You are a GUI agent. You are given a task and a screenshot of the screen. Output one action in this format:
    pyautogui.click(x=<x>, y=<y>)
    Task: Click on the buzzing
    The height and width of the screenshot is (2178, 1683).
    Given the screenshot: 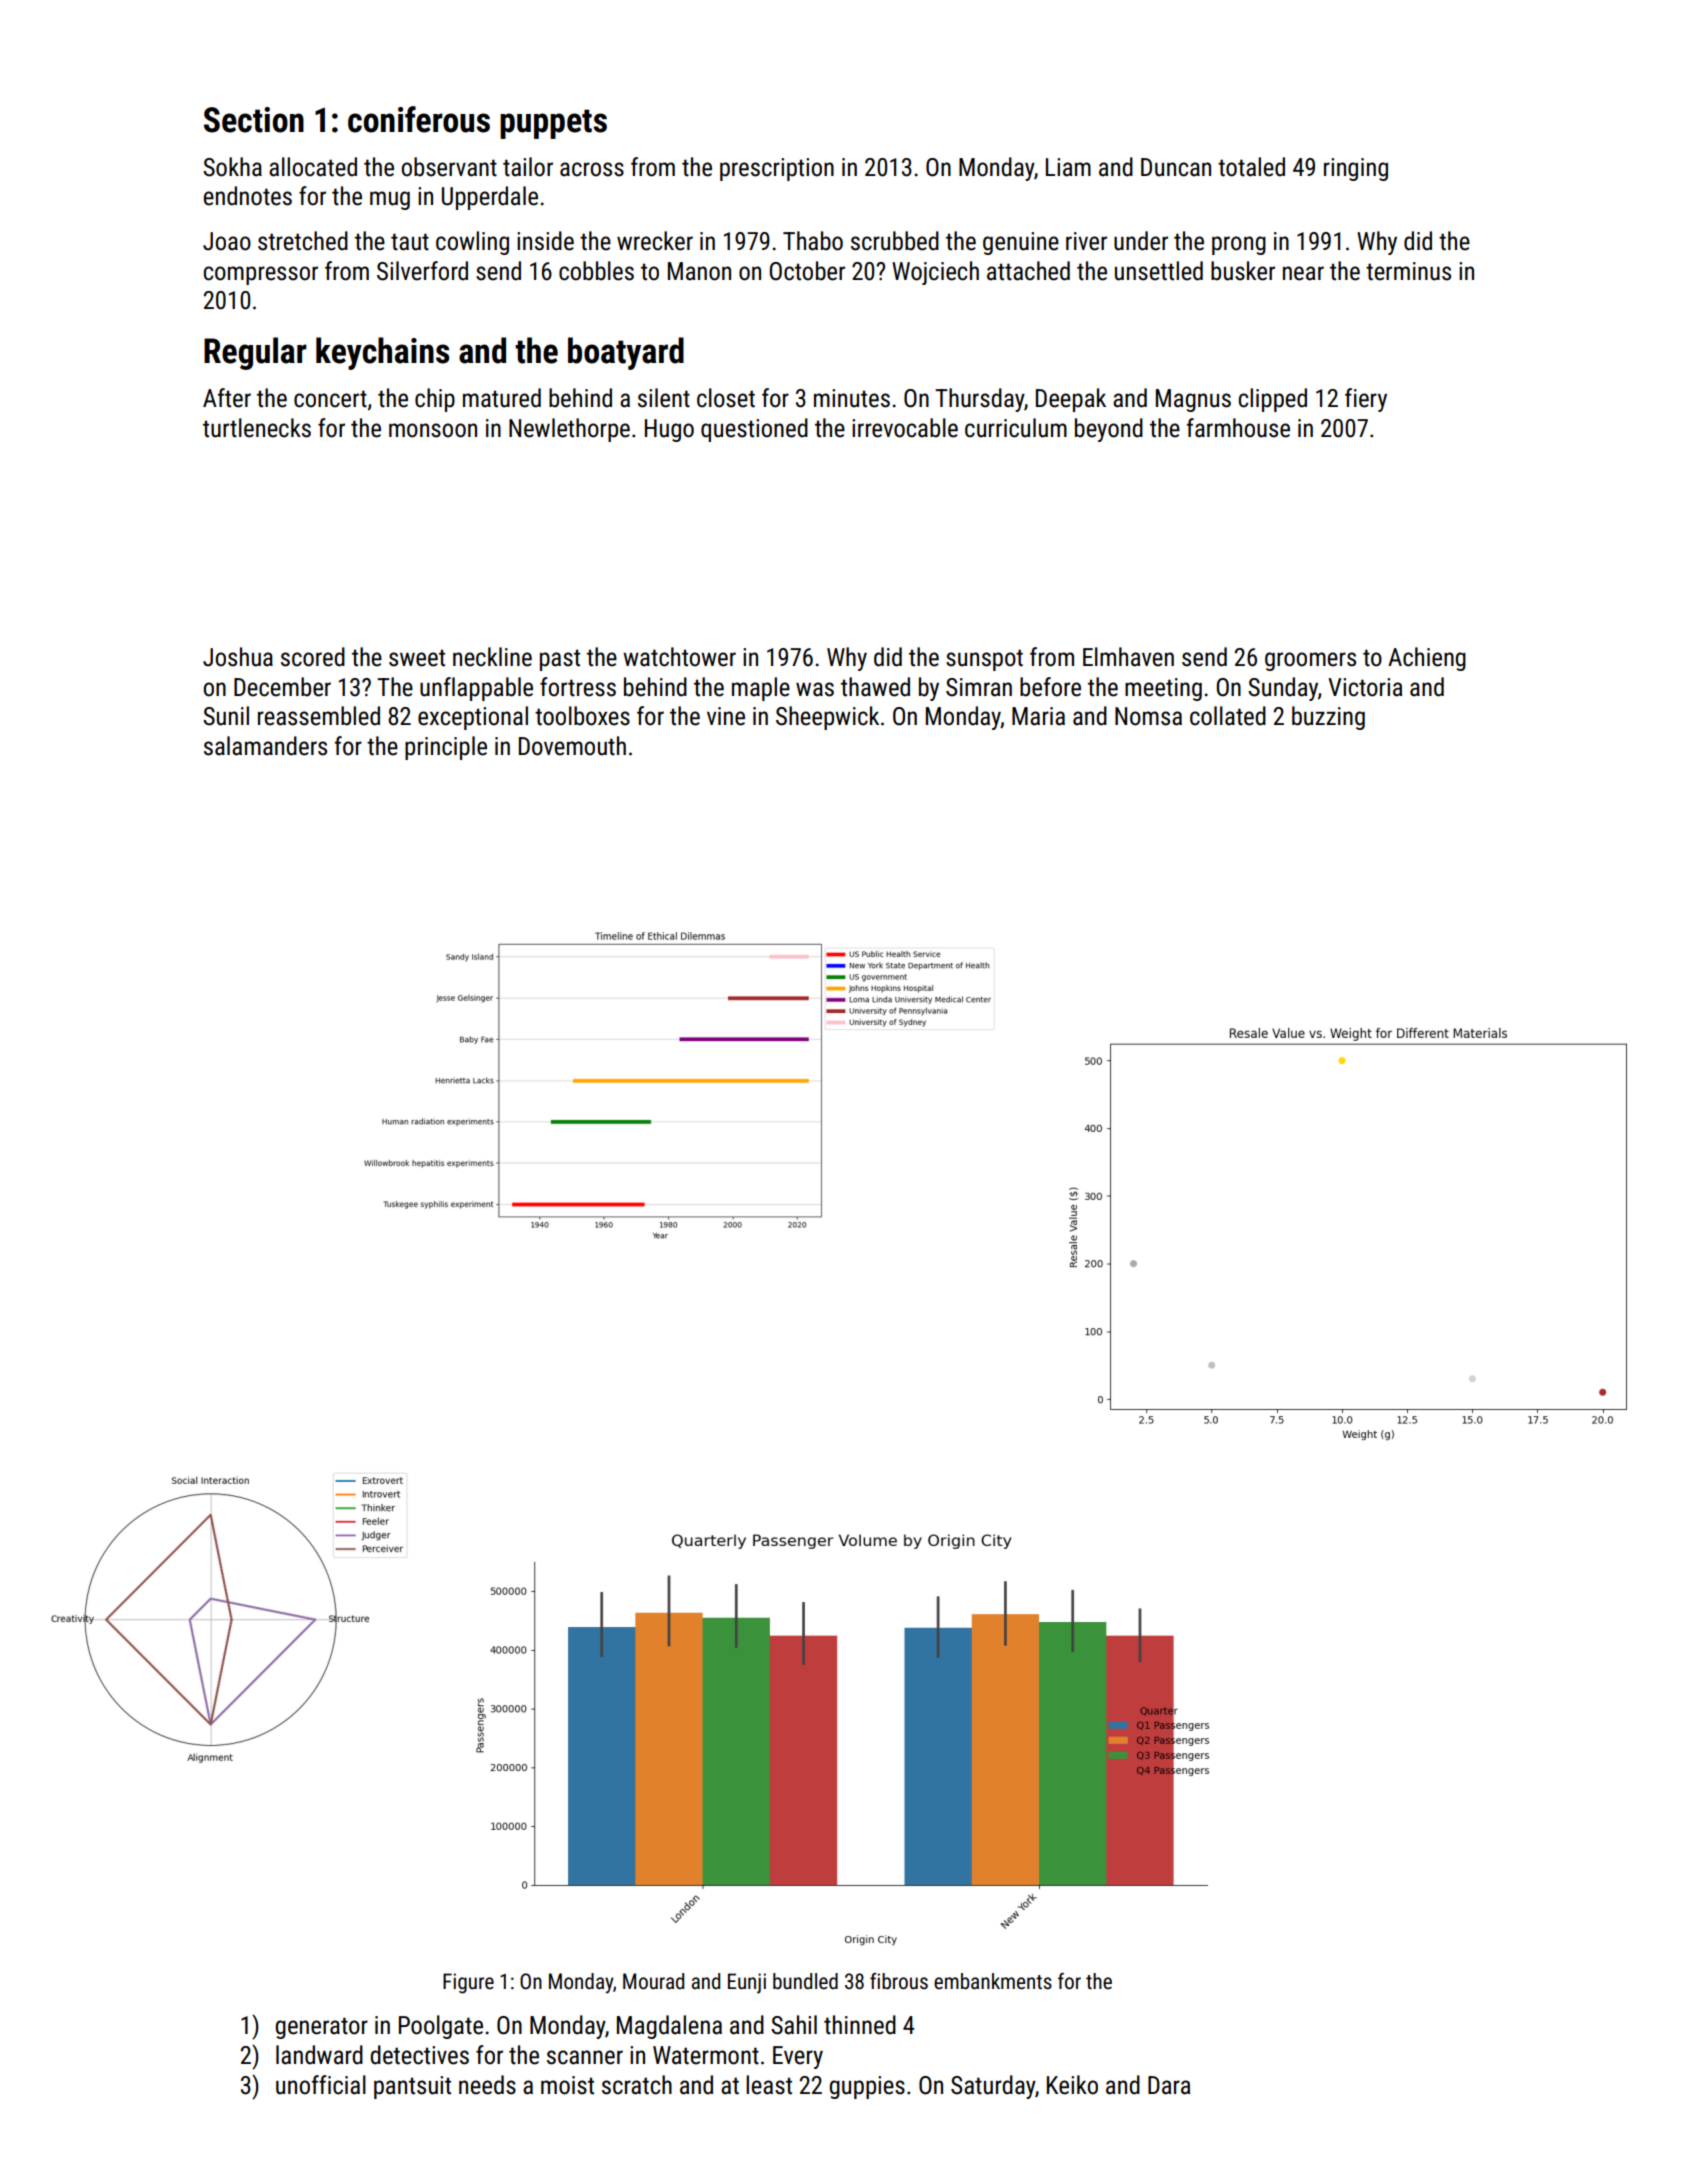 What is the action you would take?
    pyautogui.click(x=1328, y=718)
